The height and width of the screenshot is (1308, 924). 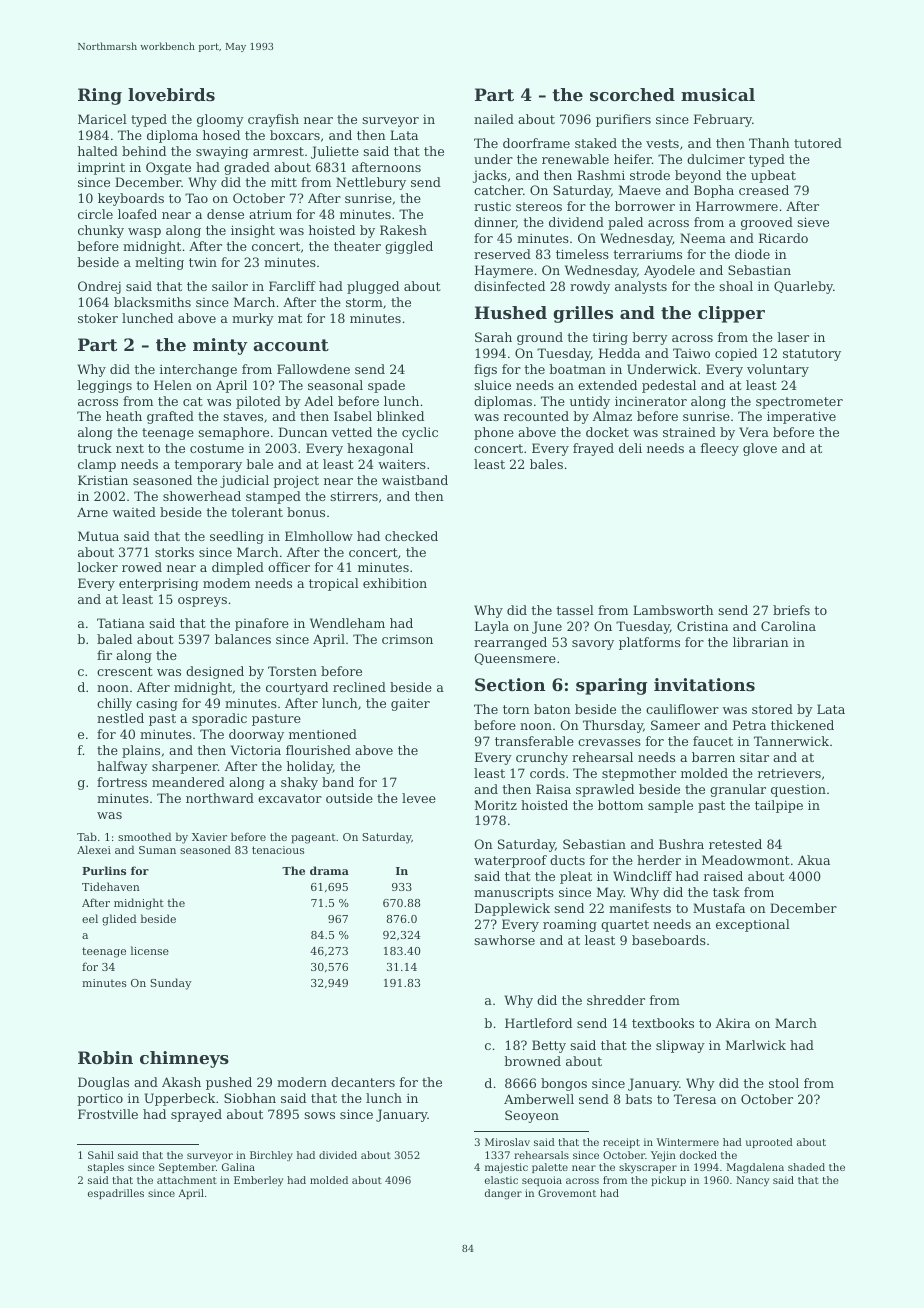 I want to click on crescent, so click(x=125, y=671).
